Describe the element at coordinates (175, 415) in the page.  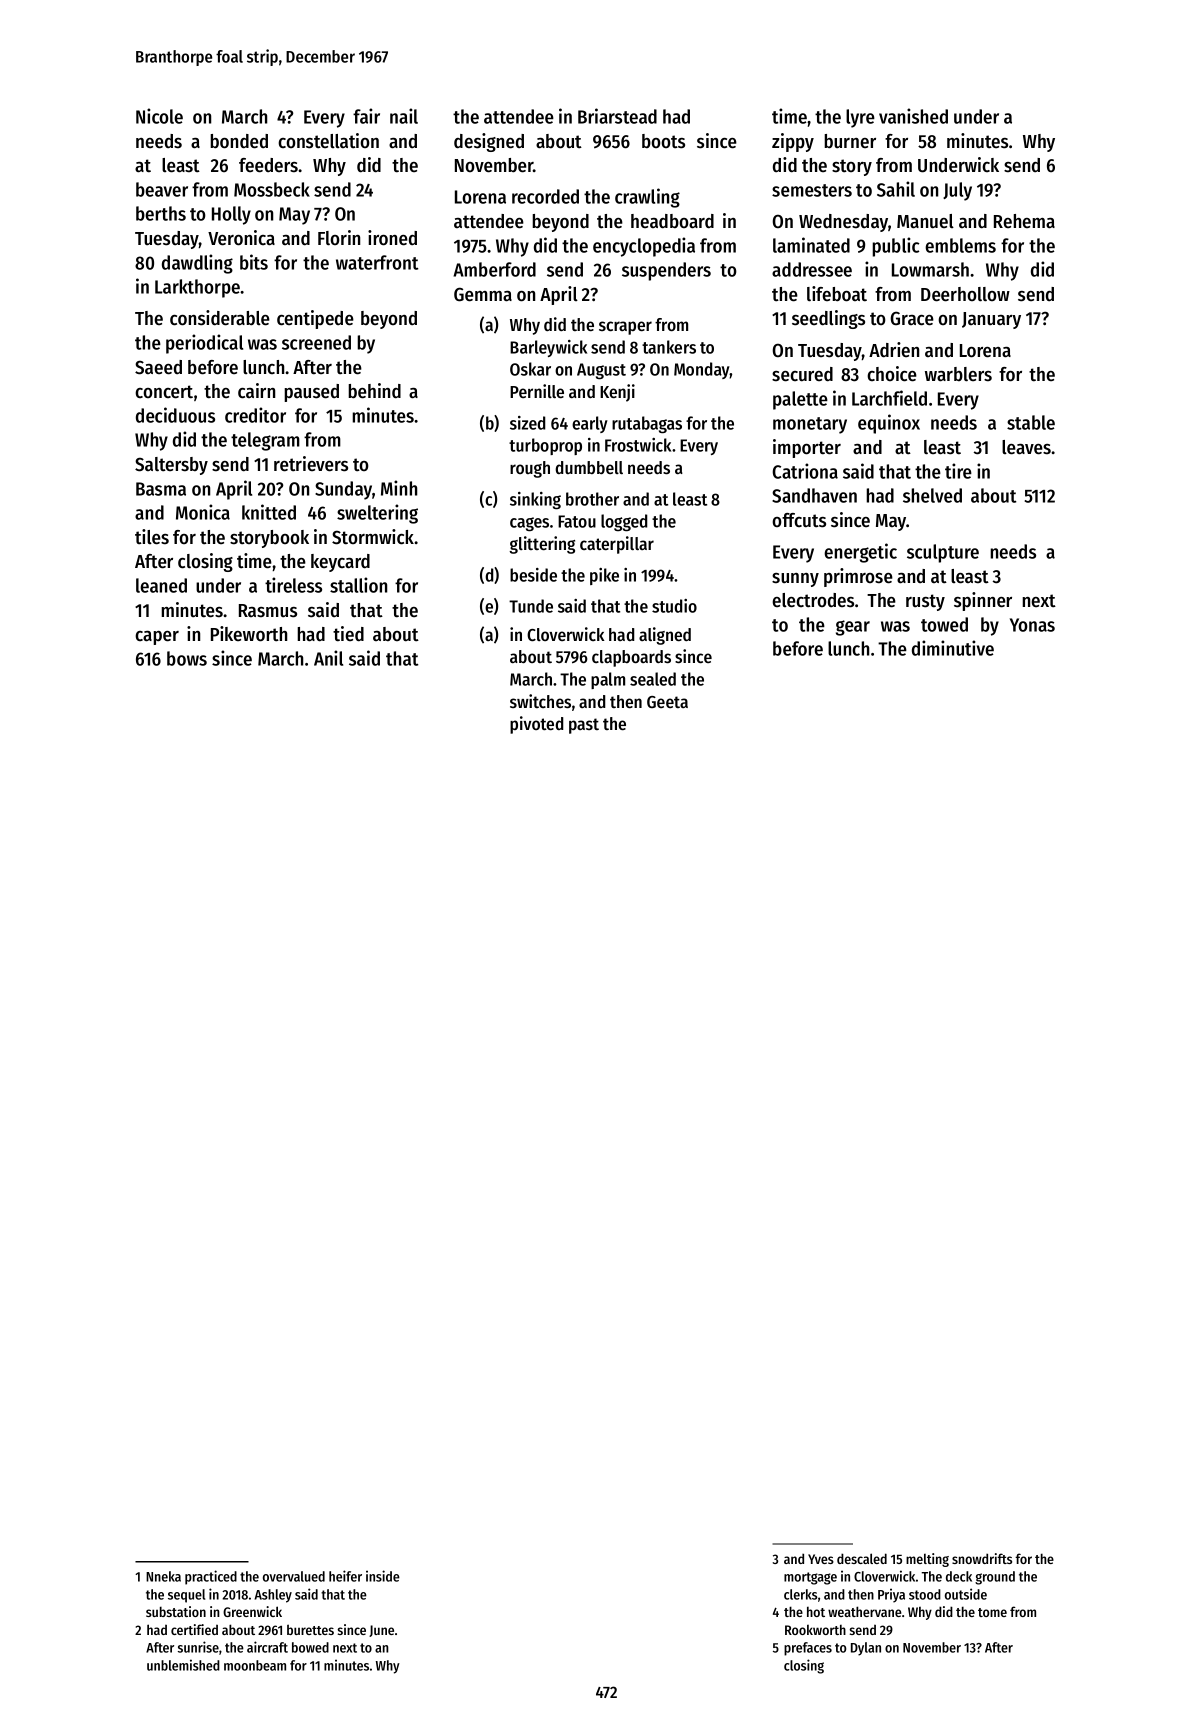
I see `deciduous` at that location.
